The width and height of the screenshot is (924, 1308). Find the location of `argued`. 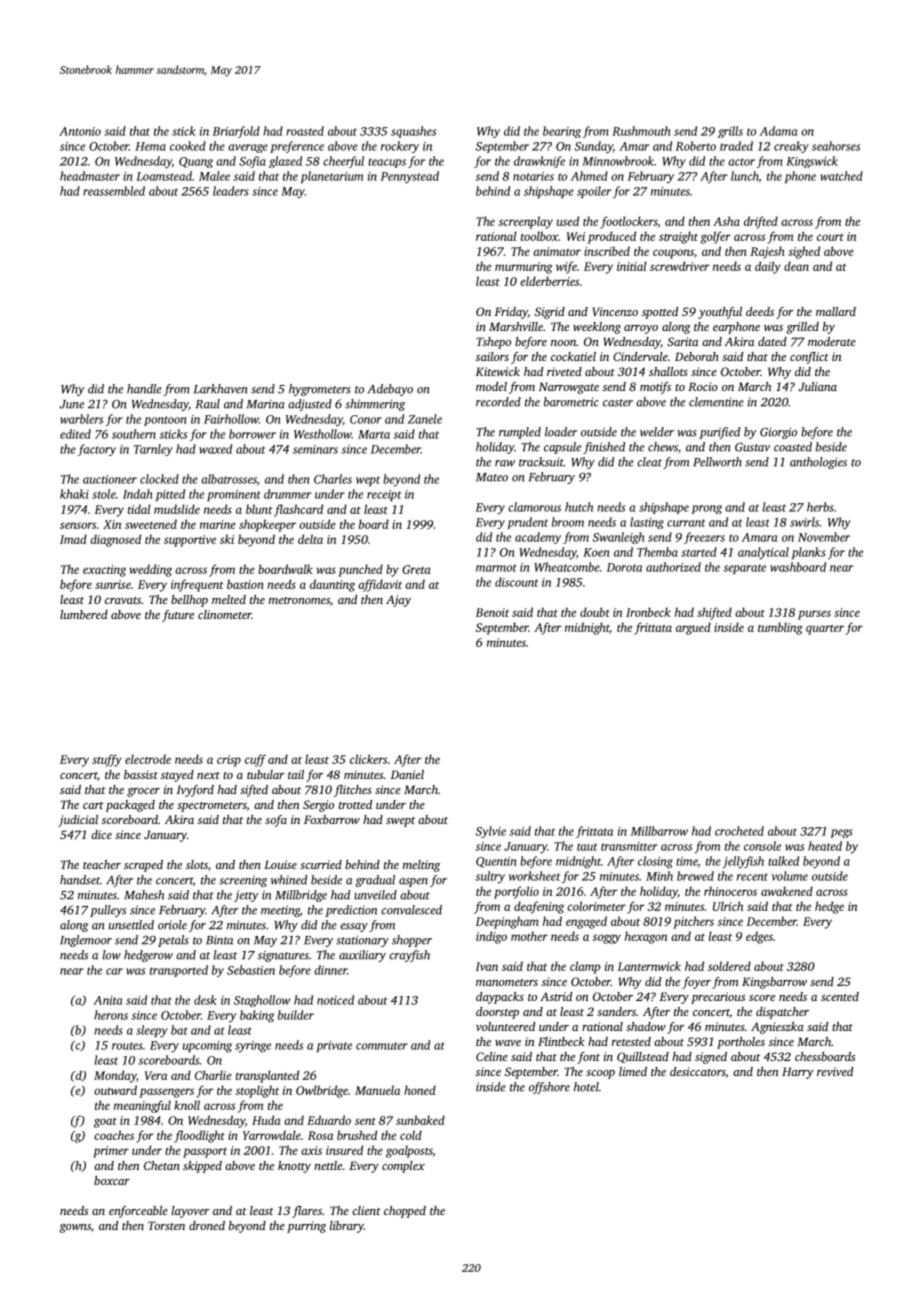

argued is located at coordinates (693, 628).
